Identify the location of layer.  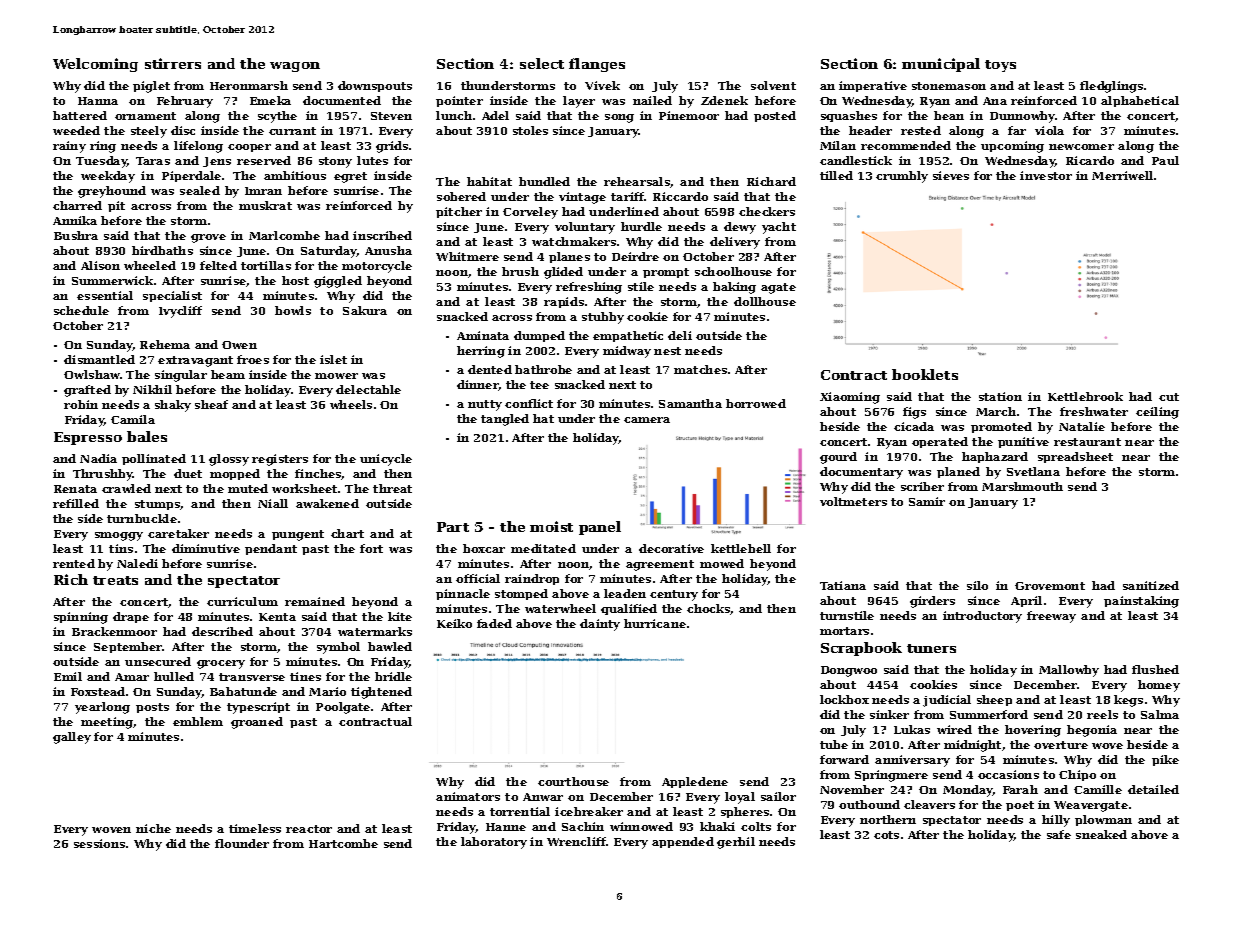
(579, 102).
